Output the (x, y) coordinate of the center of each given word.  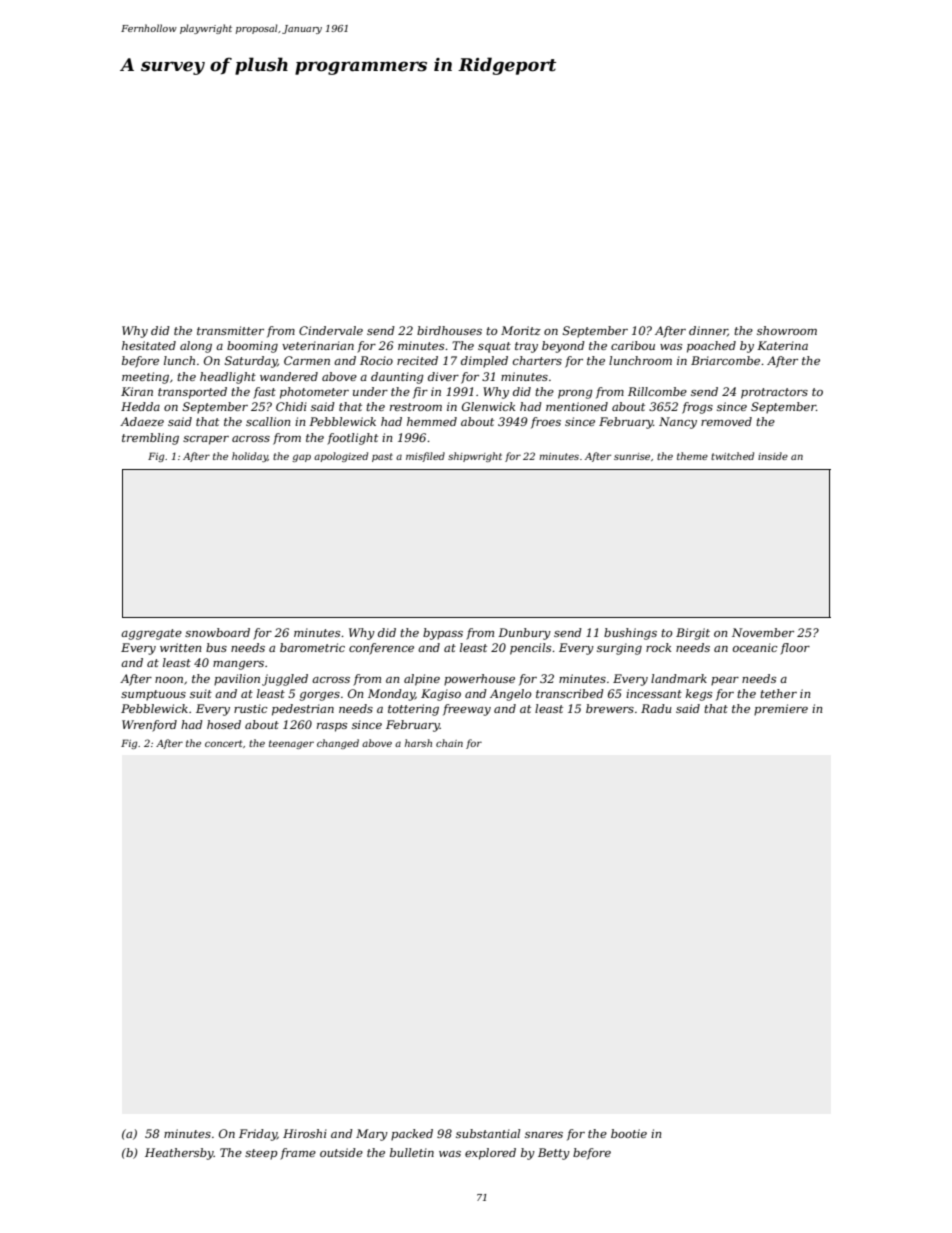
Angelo (510, 695)
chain (449, 743)
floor (795, 649)
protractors (774, 393)
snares (544, 1135)
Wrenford (149, 726)
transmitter (230, 330)
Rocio (376, 360)
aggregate (151, 634)
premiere (781, 710)
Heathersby (179, 1154)
